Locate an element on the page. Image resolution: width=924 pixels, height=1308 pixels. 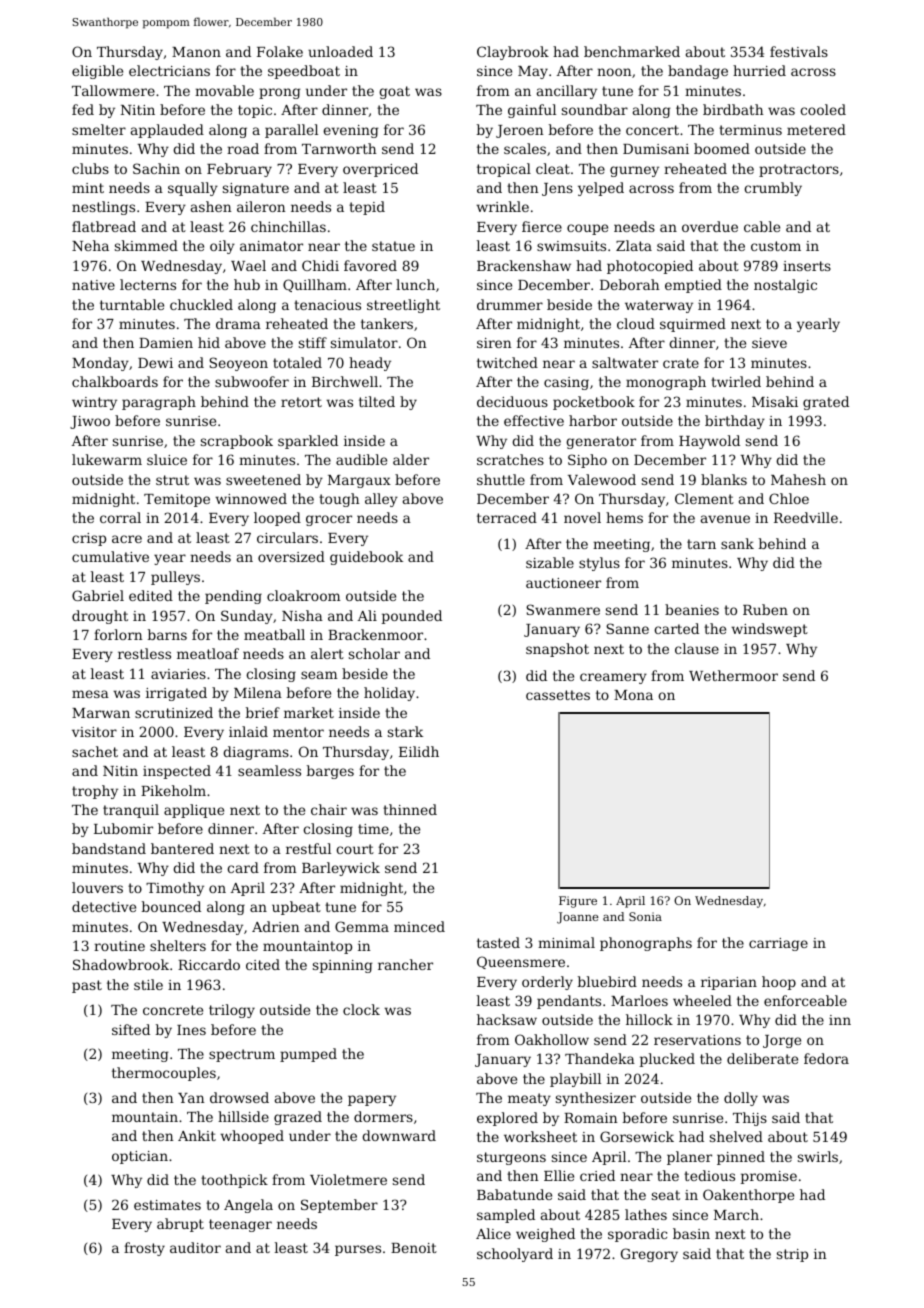
thinned is located at coordinates (410, 809).
